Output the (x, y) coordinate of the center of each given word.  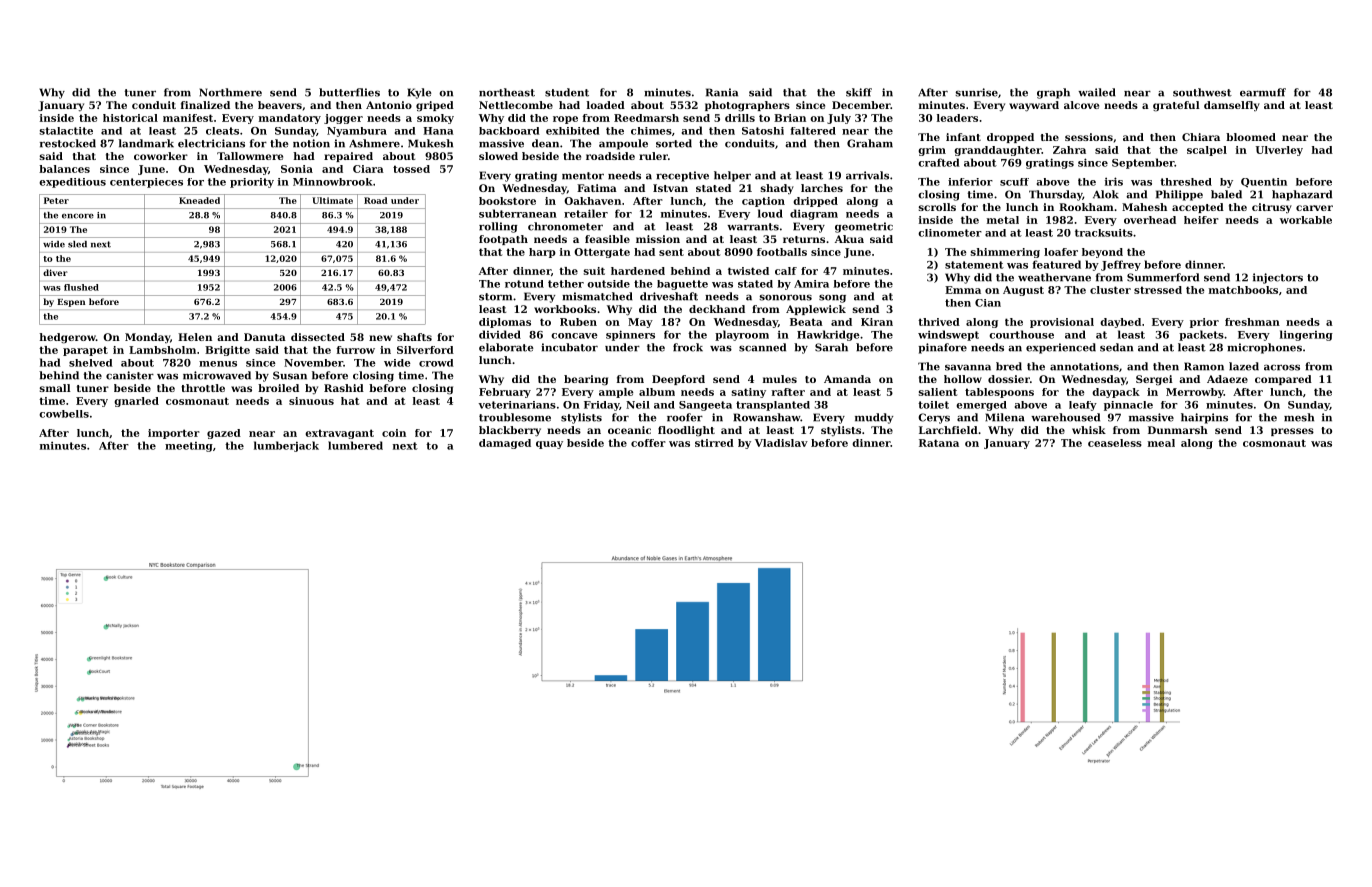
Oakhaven (592, 201)
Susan (290, 375)
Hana (438, 131)
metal (1003, 220)
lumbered (355, 445)
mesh (1299, 417)
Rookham (1086, 207)
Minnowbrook (333, 182)
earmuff (1263, 92)
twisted (748, 271)
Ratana (939, 443)
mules (780, 379)
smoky (435, 119)
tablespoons (999, 393)
